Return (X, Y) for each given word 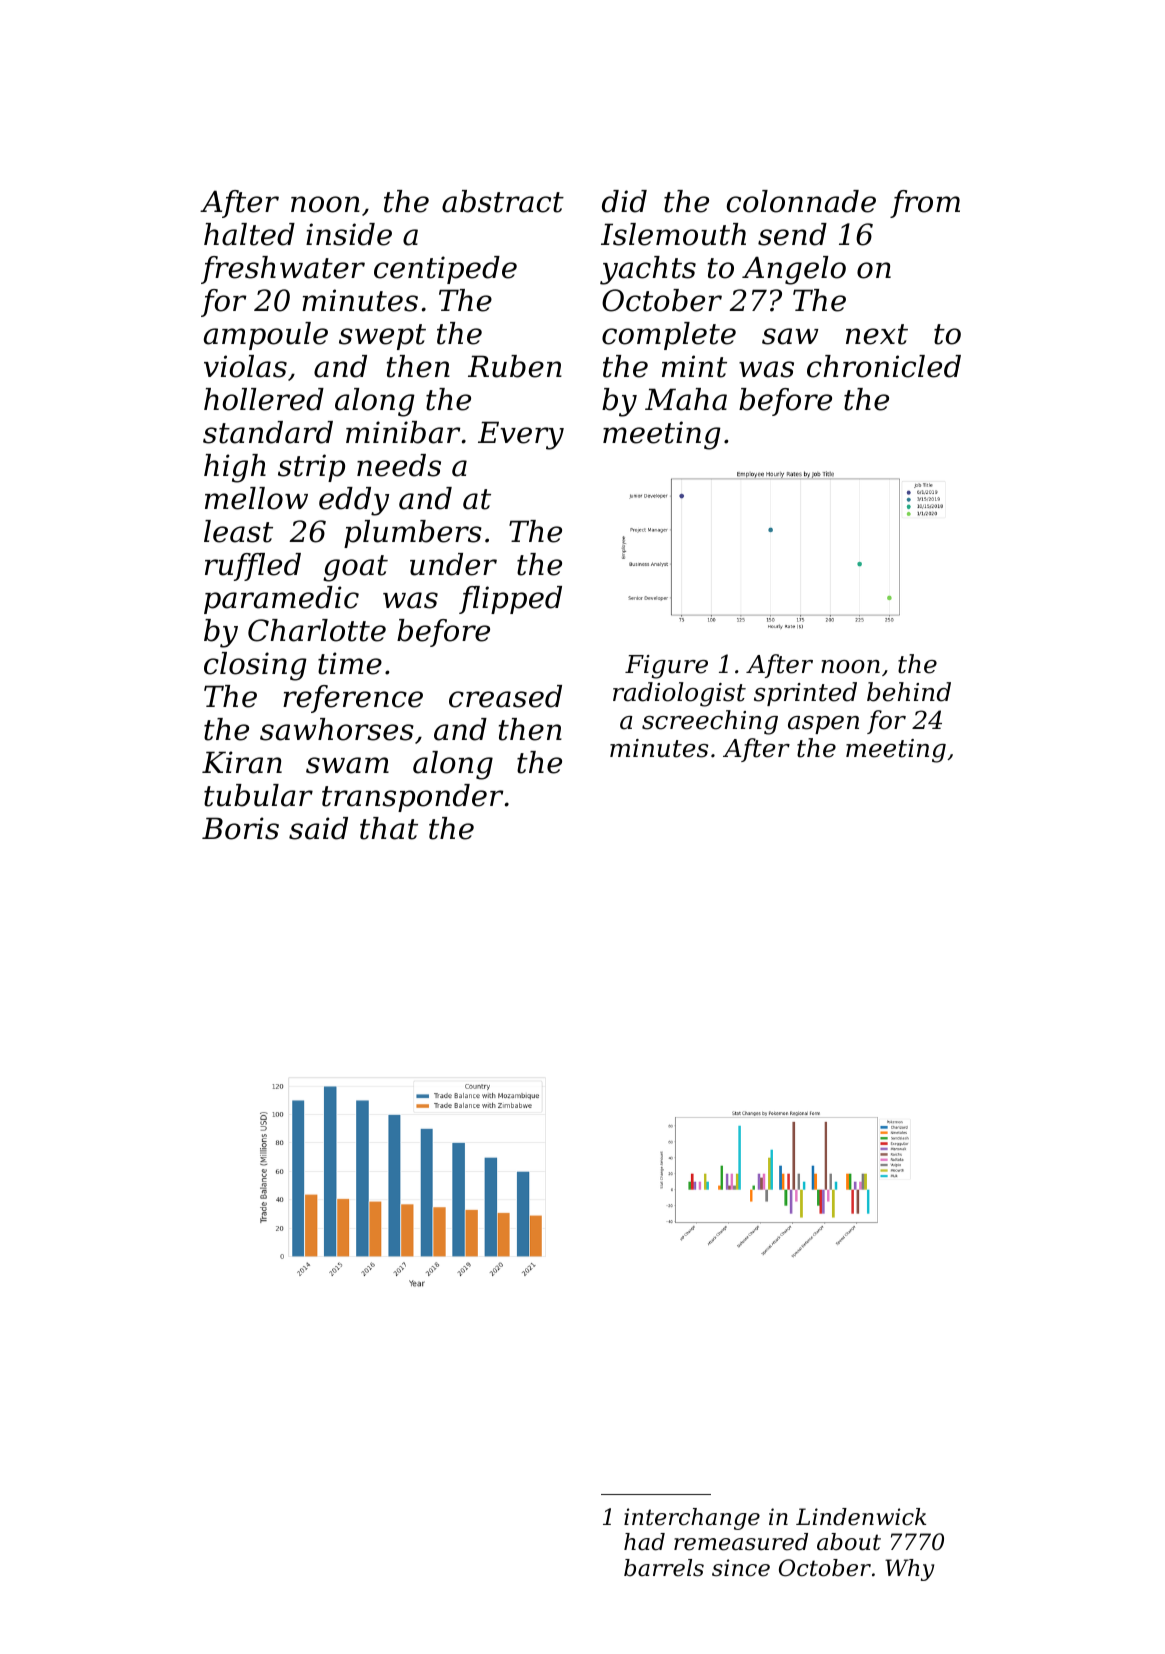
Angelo (794, 270)
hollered (264, 399)
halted (249, 234)
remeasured (741, 1542)
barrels (664, 1568)
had (644, 1542)
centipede (445, 270)
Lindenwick (861, 1517)
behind (909, 692)
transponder (412, 798)
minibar (403, 432)
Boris (240, 828)
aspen (823, 725)
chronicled (884, 366)
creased (505, 696)
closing (255, 666)
